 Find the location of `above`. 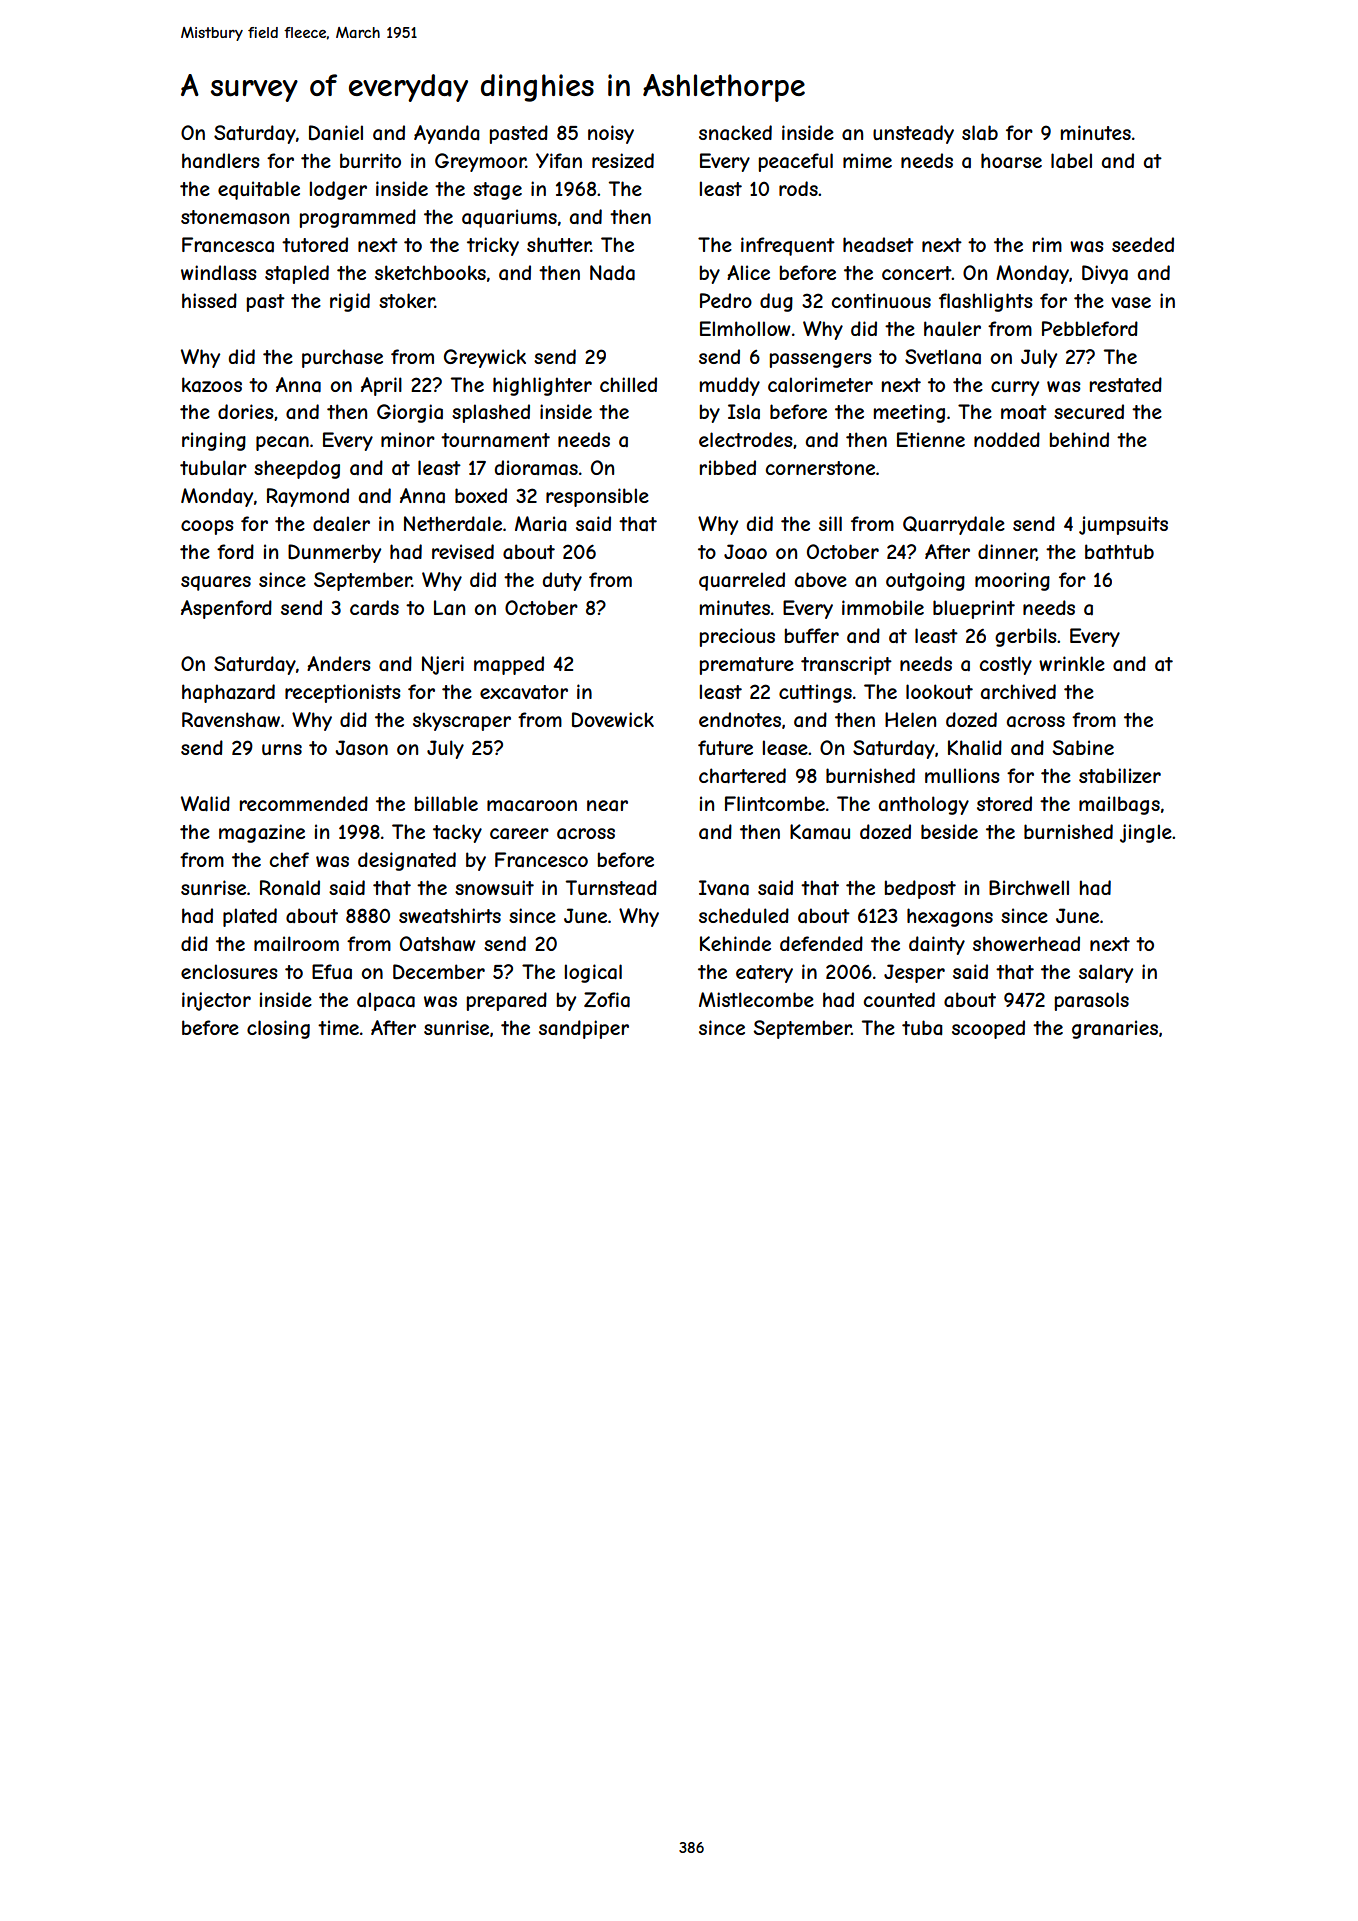

above is located at coordinates (821, 580).
